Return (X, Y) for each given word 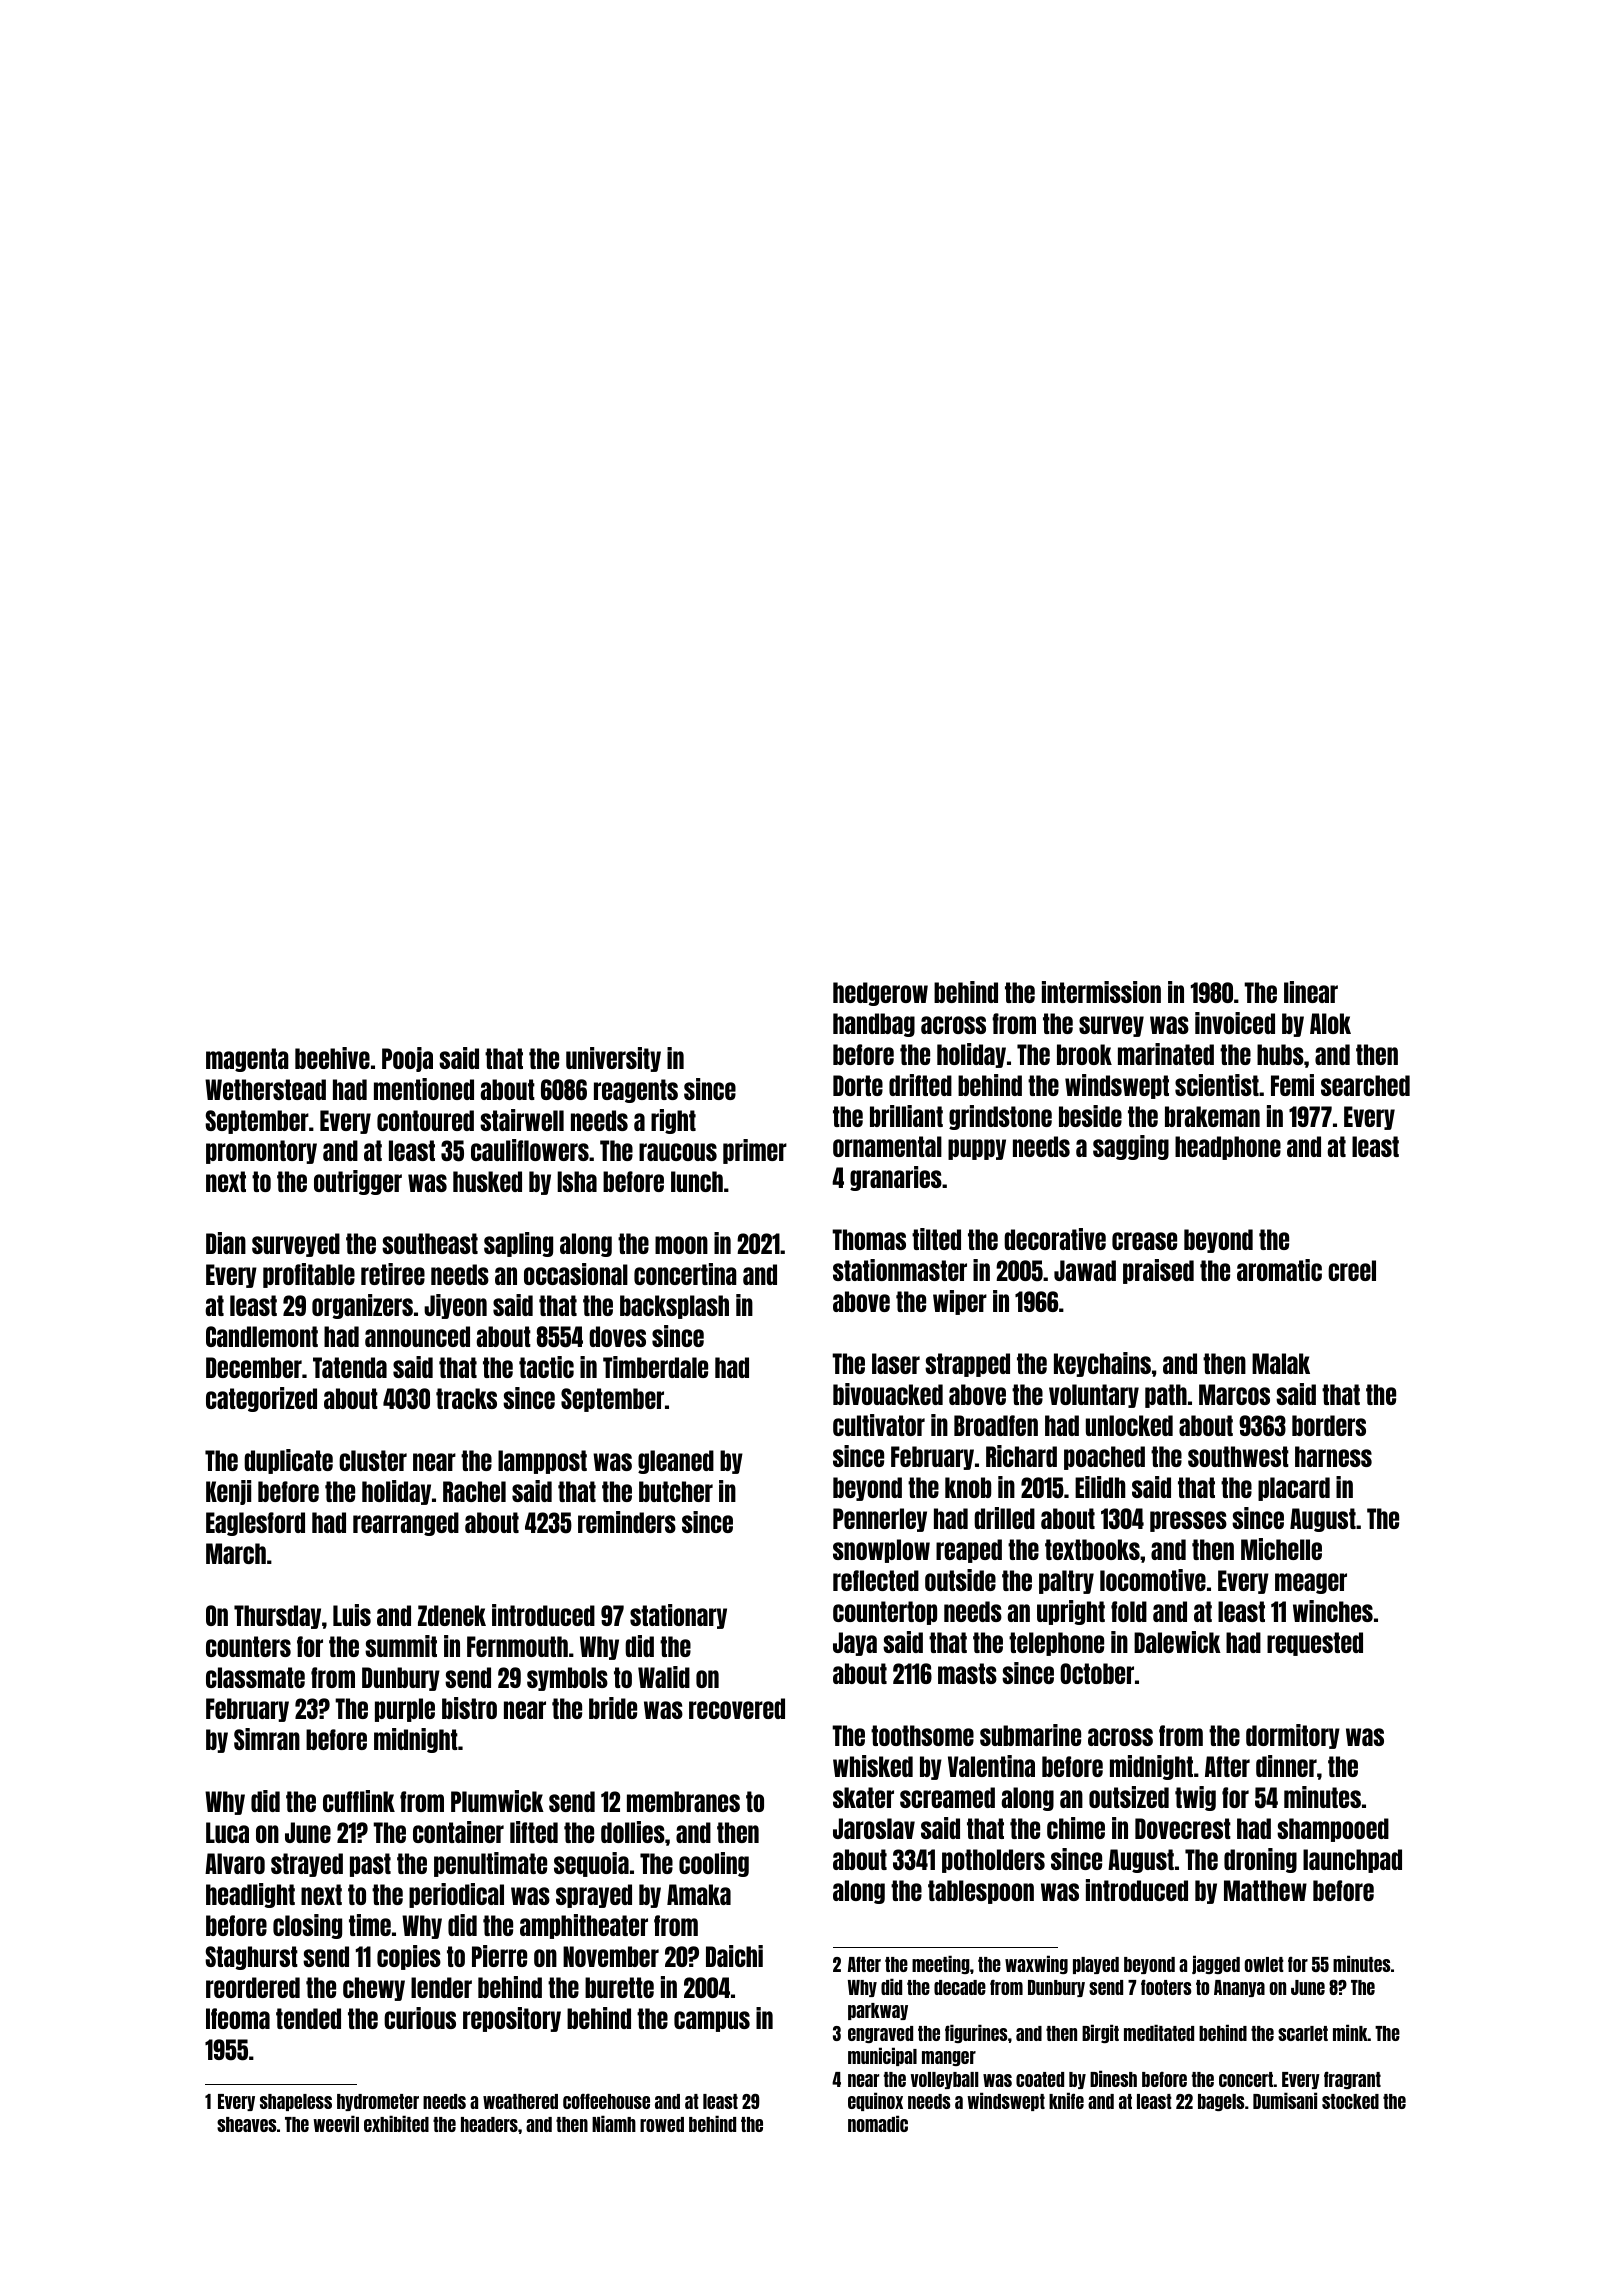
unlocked (1129, 1425)
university (613, 1059)
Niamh (614, 2123)
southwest (1238, 1456)
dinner (1286, 1766)
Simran (267, 1739)
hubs (1280, 1054)
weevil (336, 2123)
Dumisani (1285, 2100)
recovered (737, 1708)
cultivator (879, 1425)
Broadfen (996, 1425)
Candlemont (262, 1336)
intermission (1101, 992)
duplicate (288, 1461)
